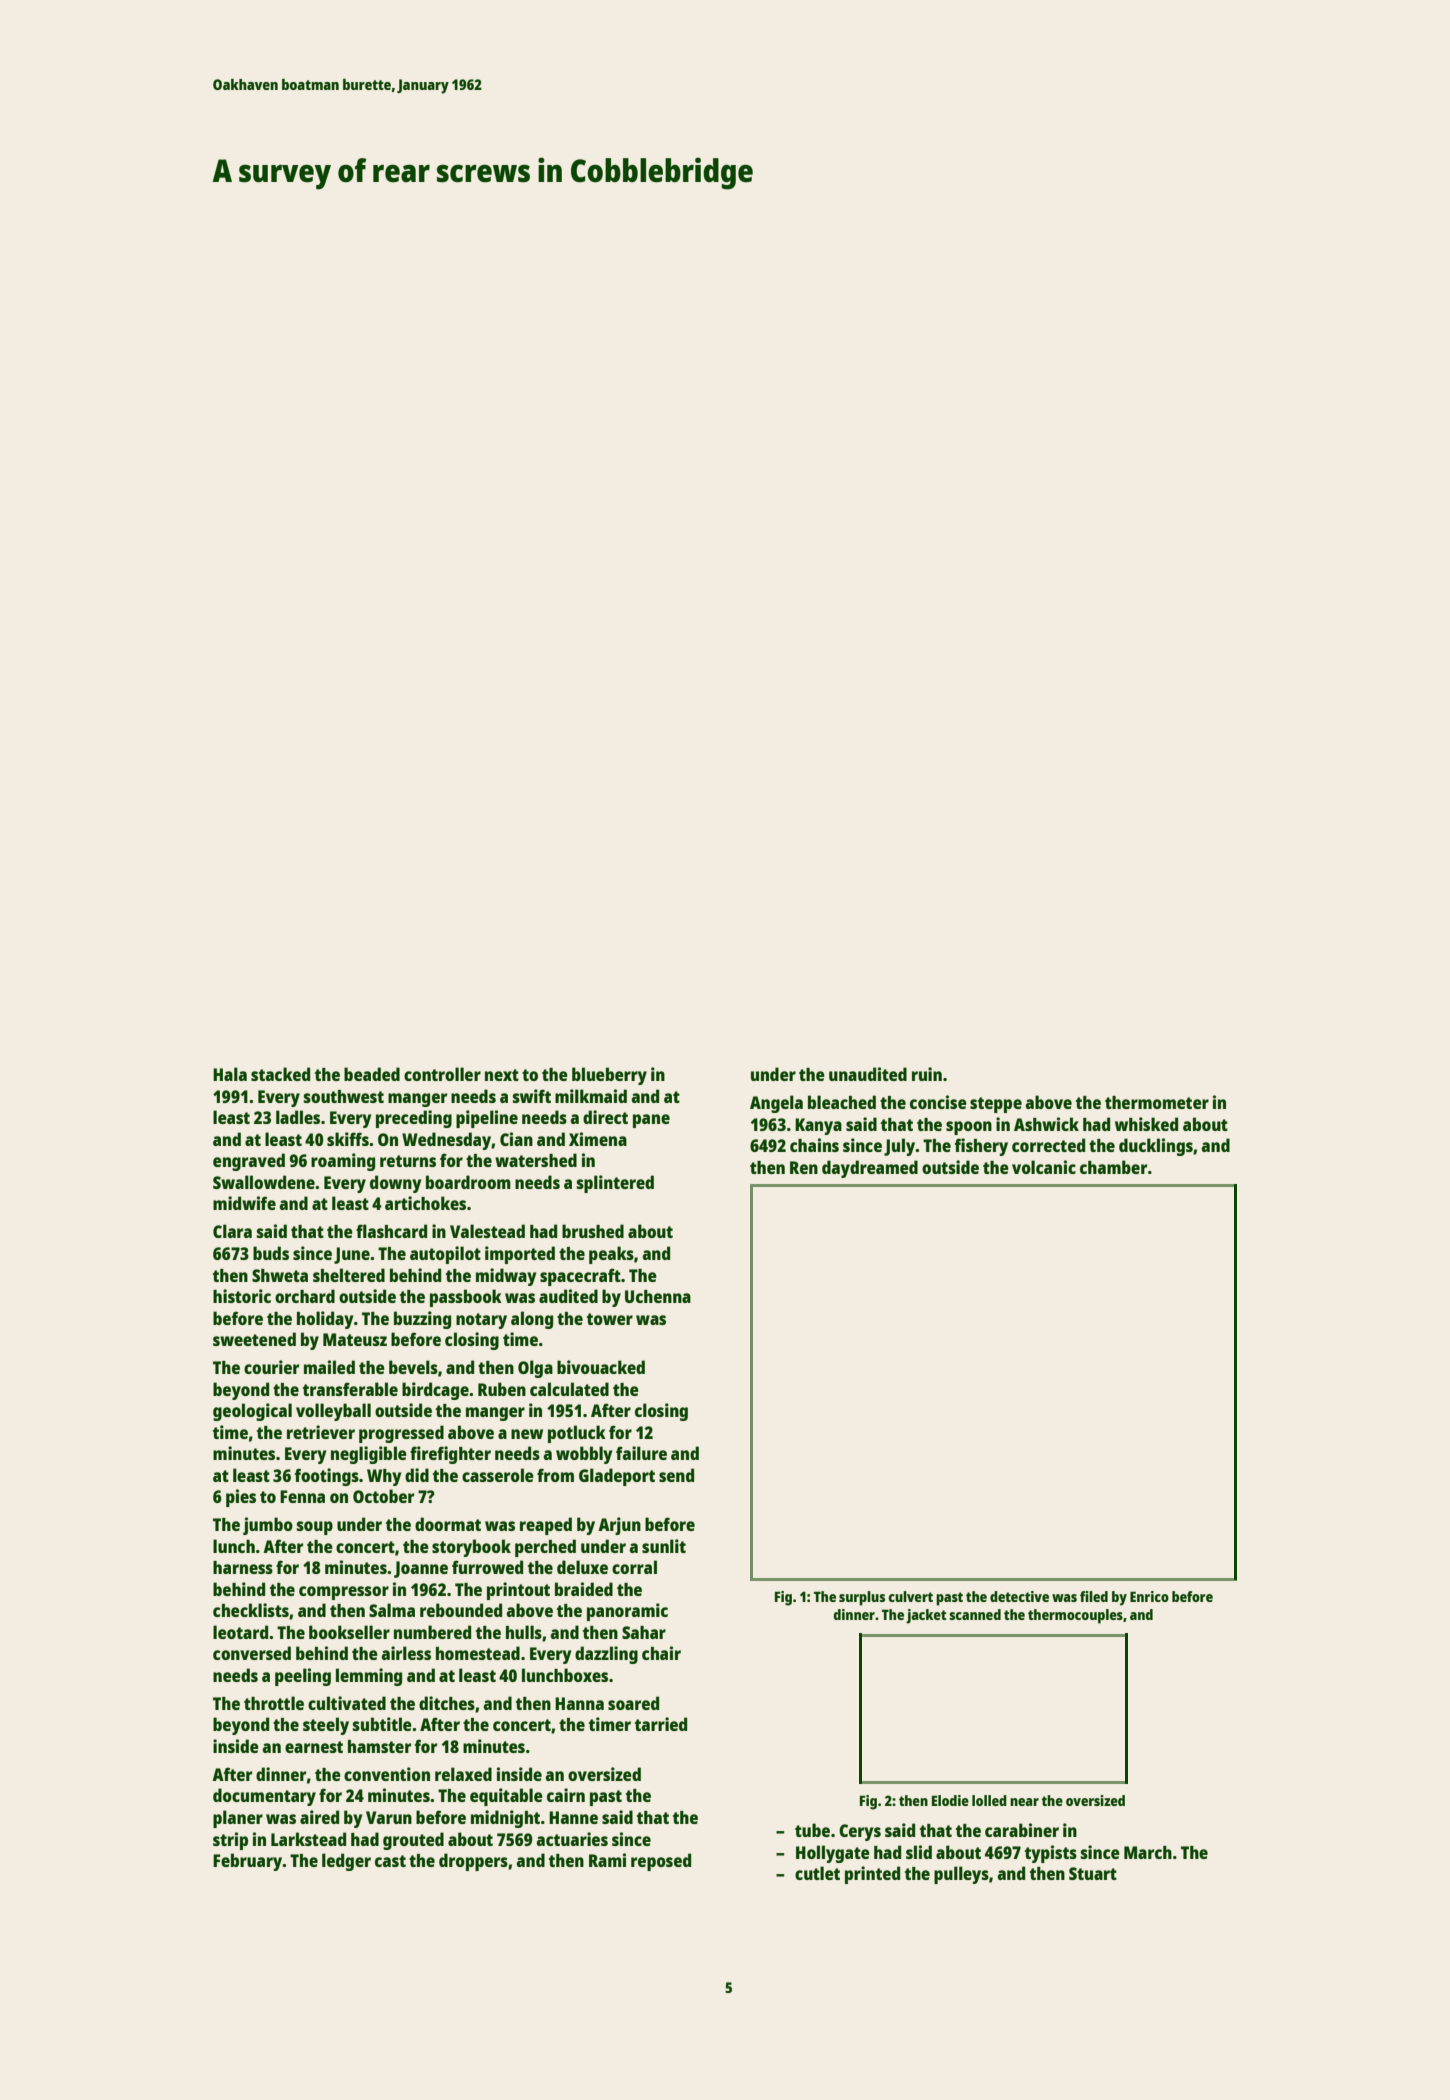  What do you see at coordinates (927, 1074) in the screenshot?
I see `ruin` at bounding box center [927, 1074].
